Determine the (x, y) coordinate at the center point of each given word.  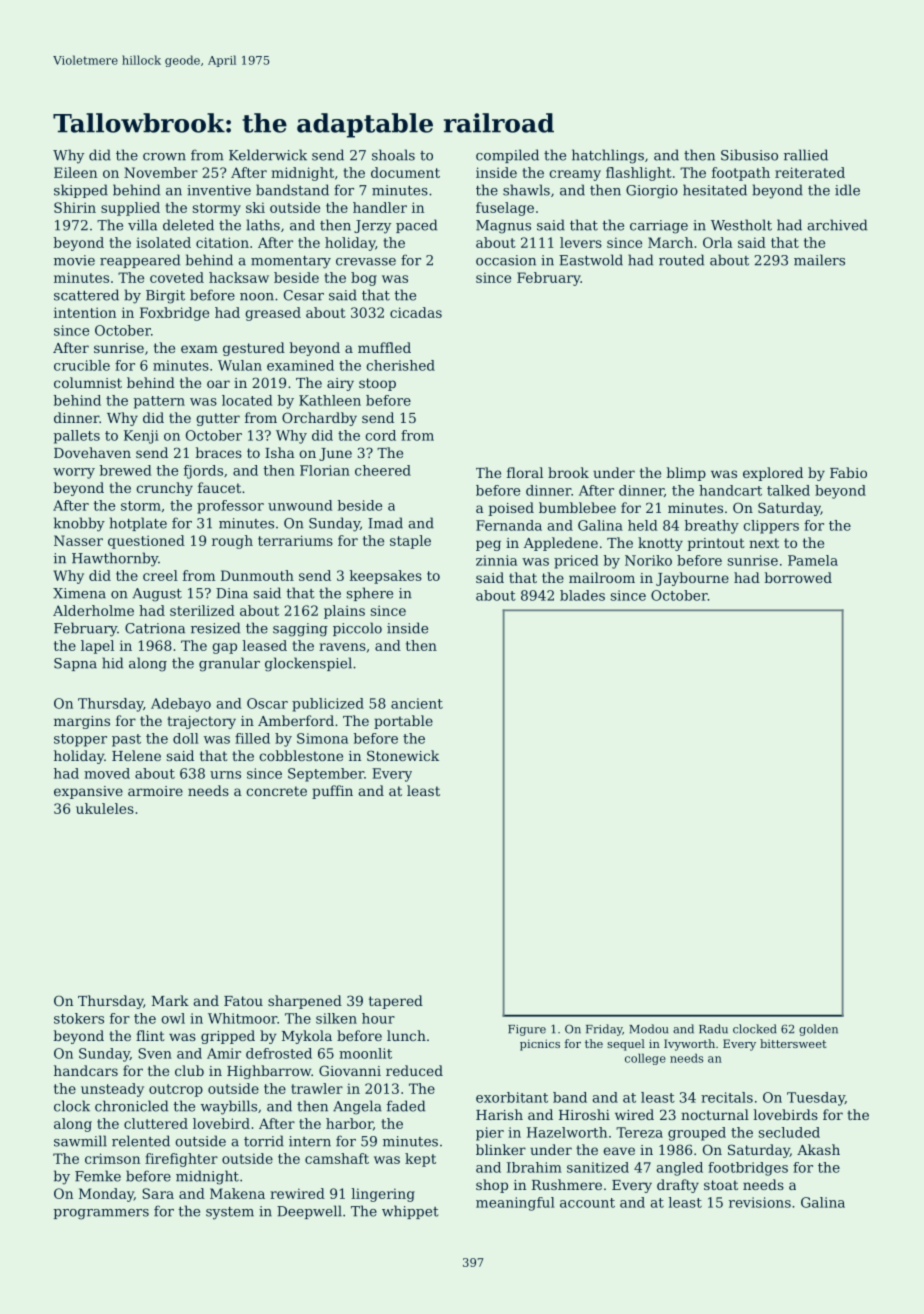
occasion (506, 260)
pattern (159, 402)
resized (215, 628)
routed (681, 260)
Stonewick (403, 755)
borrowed (798, 577)
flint (150, 1035)
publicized (328, 705)
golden (818, 1030)
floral (525, 472)
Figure (527, 1030)
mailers (819, 260)
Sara (158, 1193)
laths (263, 225)
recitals (727, 1097)
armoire (155, 791)
